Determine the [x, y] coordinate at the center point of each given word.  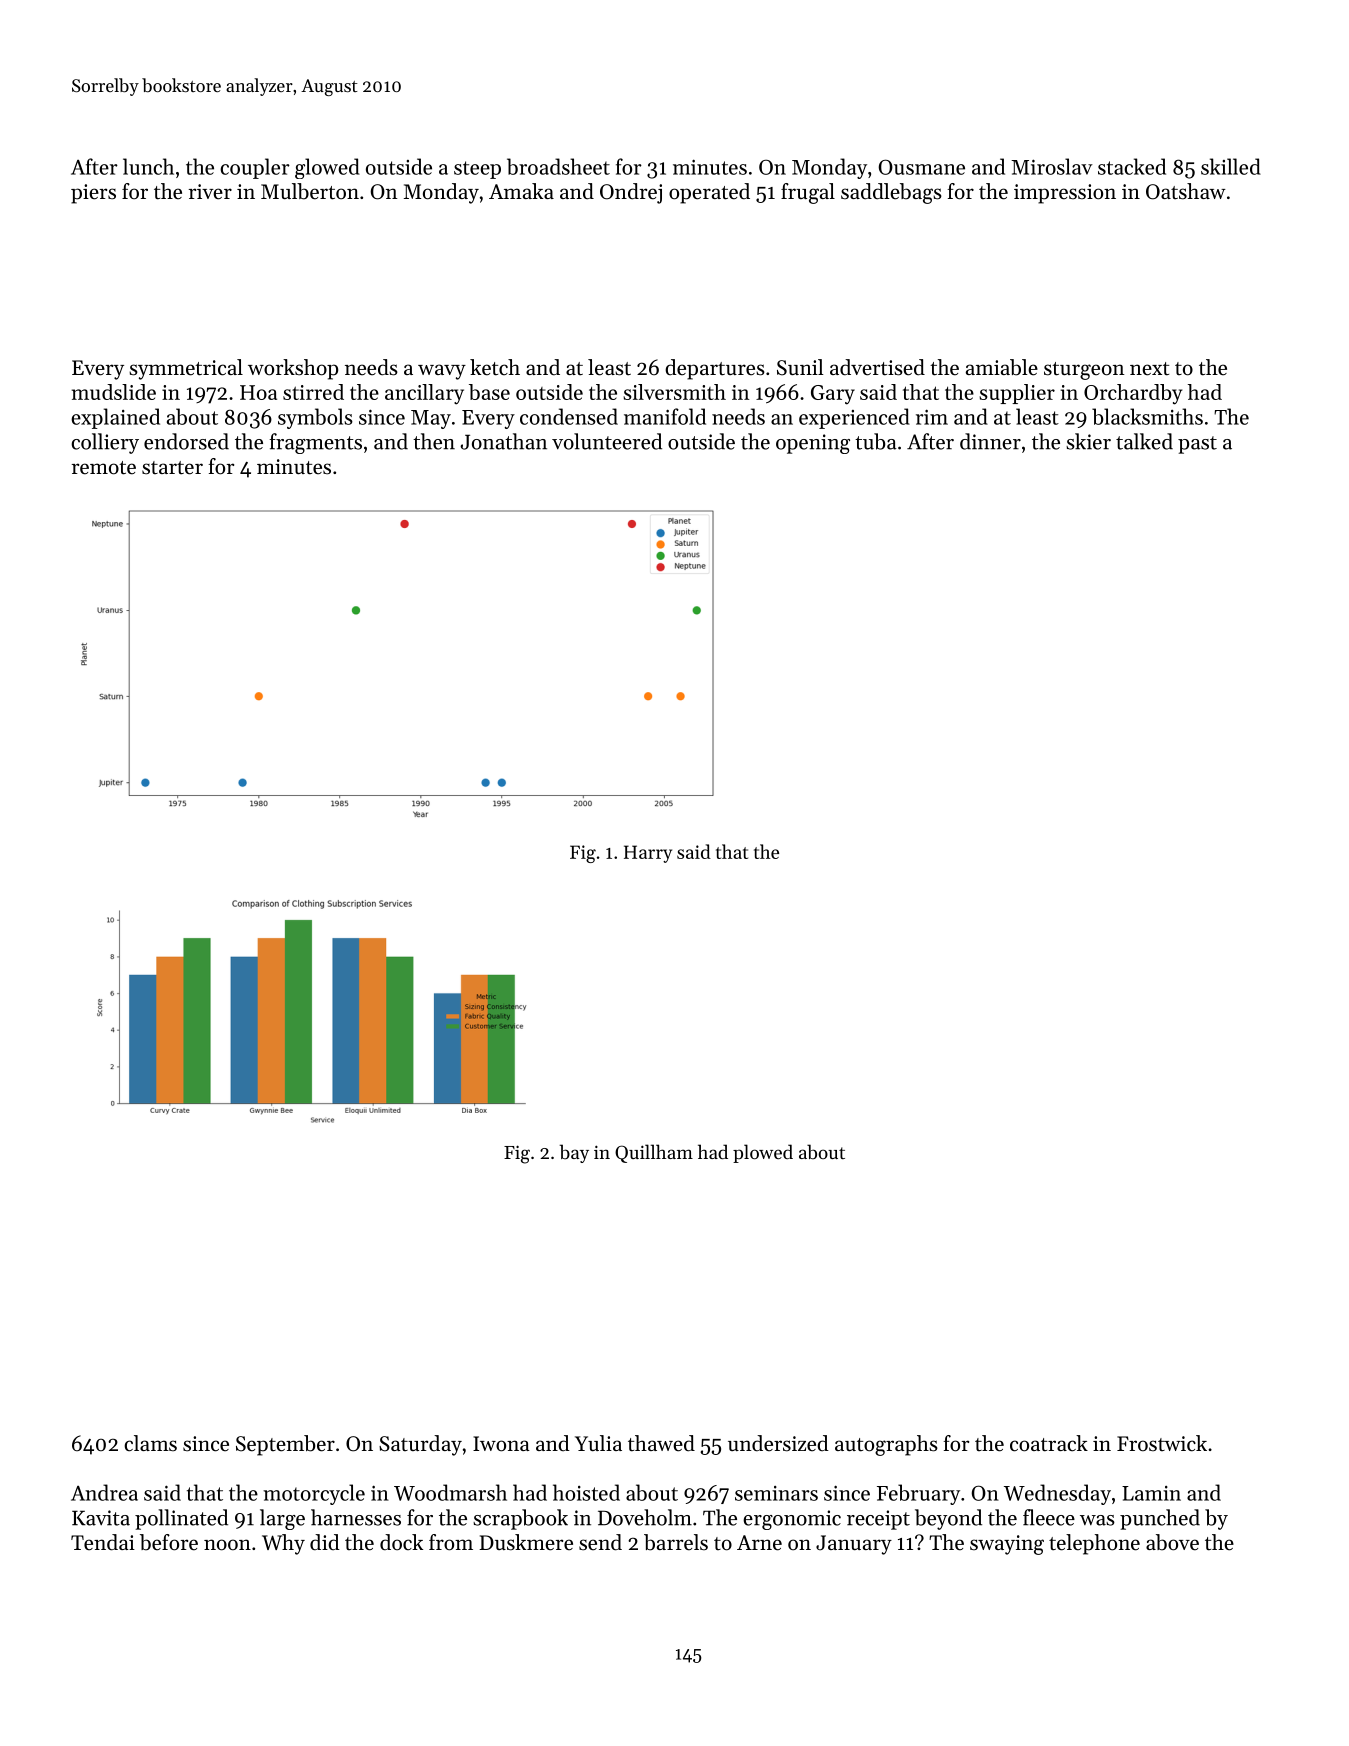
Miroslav [1052, 166]
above [1172, 1542]
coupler [255, 168]
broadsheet [558, 166]
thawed [661, 1443]
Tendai [103, 1542]
